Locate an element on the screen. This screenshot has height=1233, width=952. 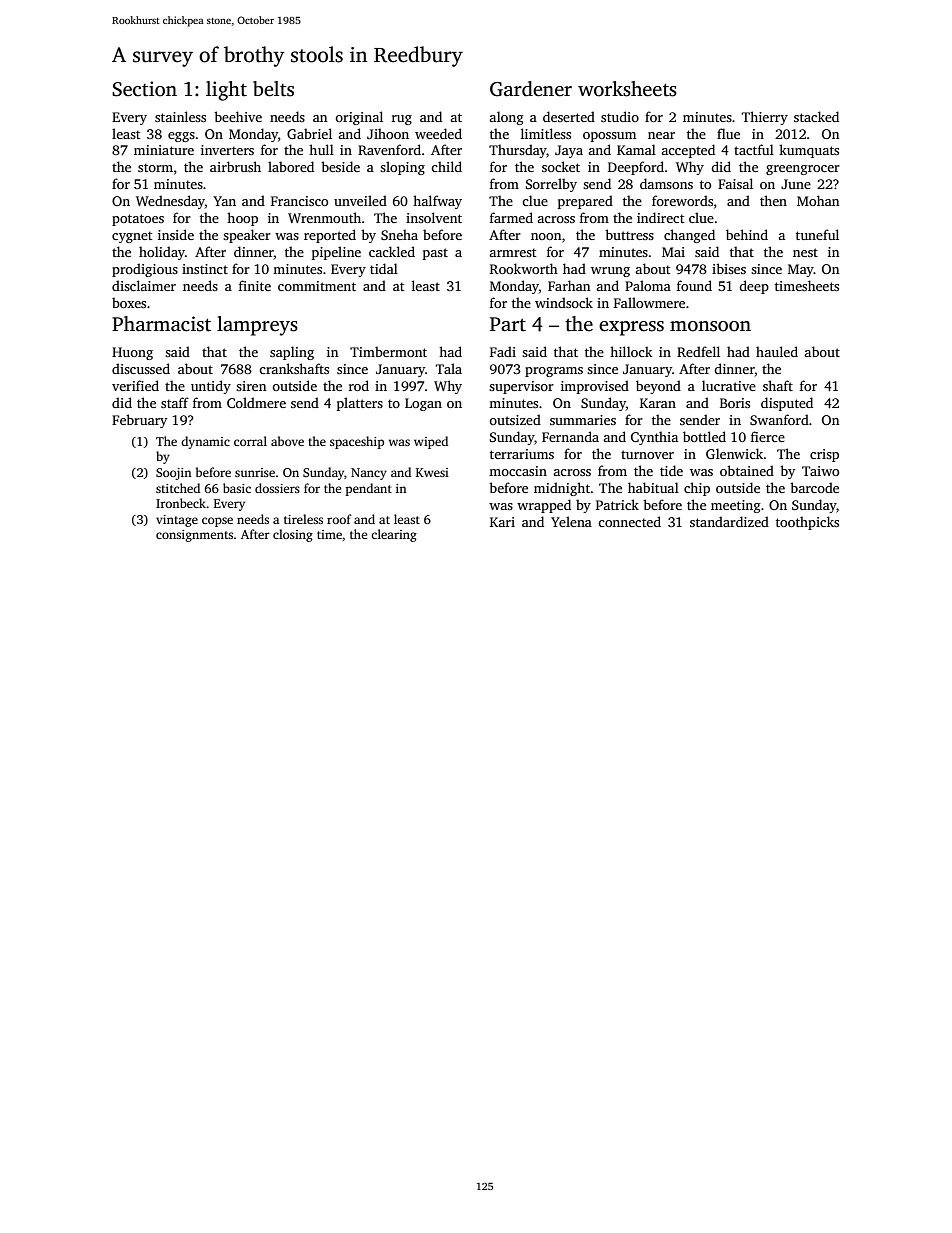
Huong is located at coordinates (132, 353).
